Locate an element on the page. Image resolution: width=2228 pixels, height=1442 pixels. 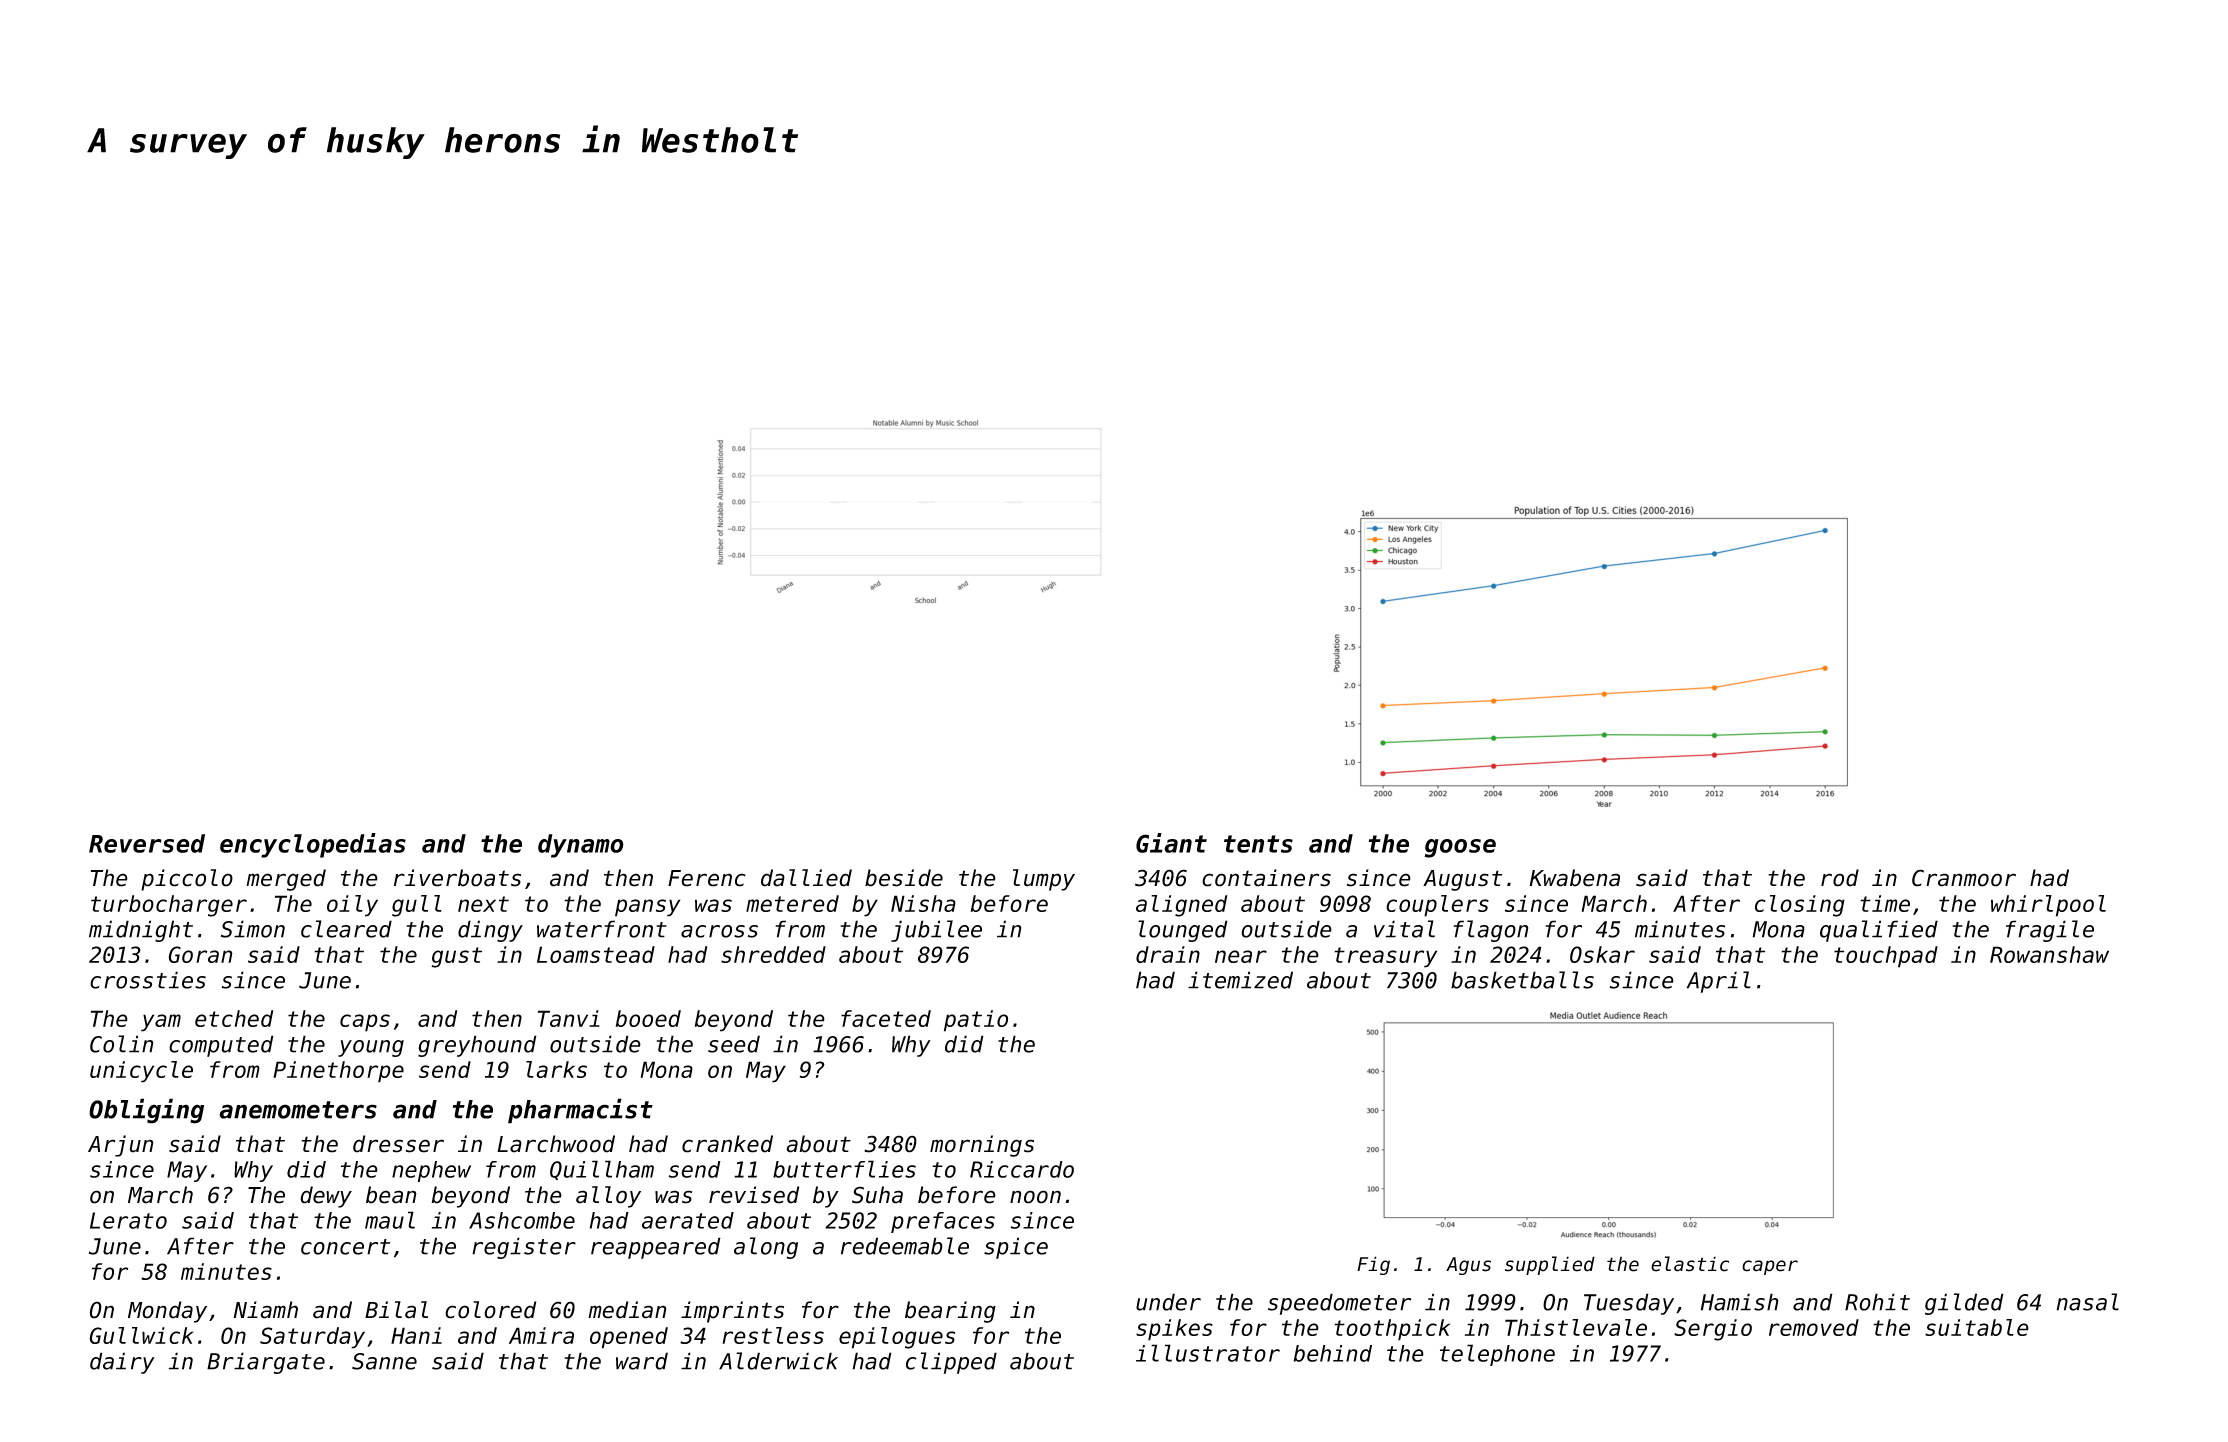
goose is located at coordinates (1460, 848).
